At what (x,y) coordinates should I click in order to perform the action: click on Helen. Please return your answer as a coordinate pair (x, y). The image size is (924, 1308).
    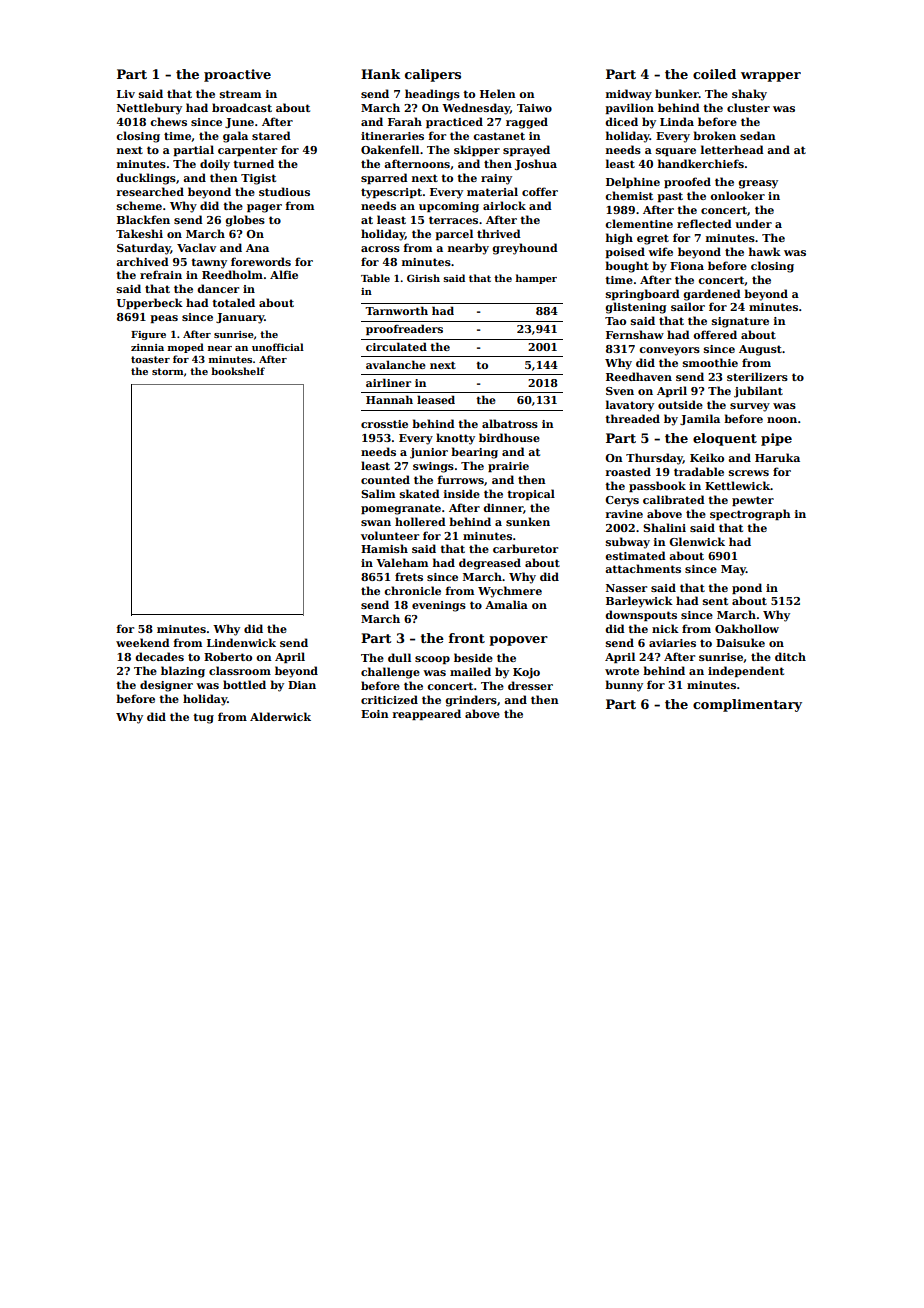
    Looking at the image, I should click on (498, 93).
